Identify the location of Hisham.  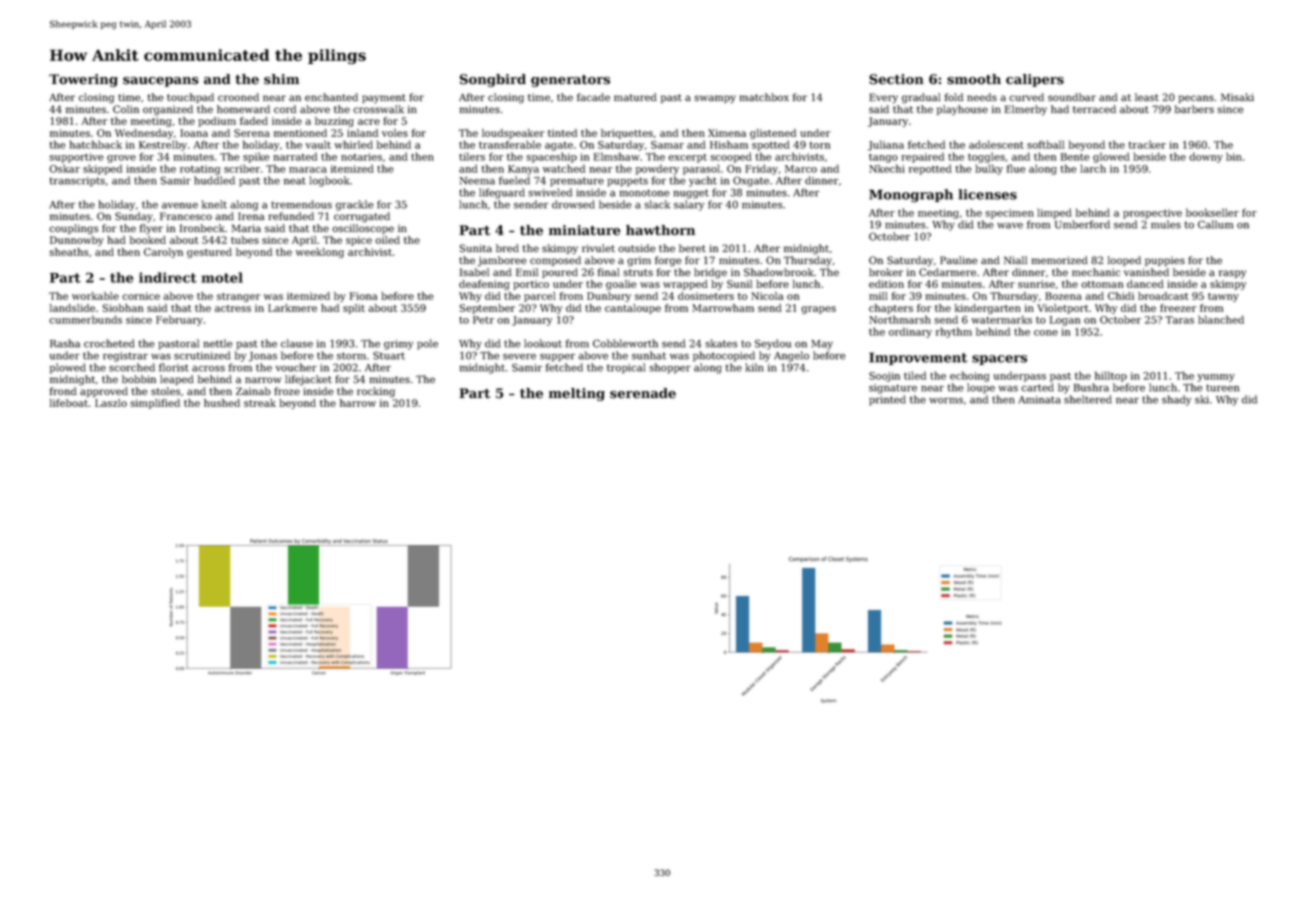
(729, 144).
